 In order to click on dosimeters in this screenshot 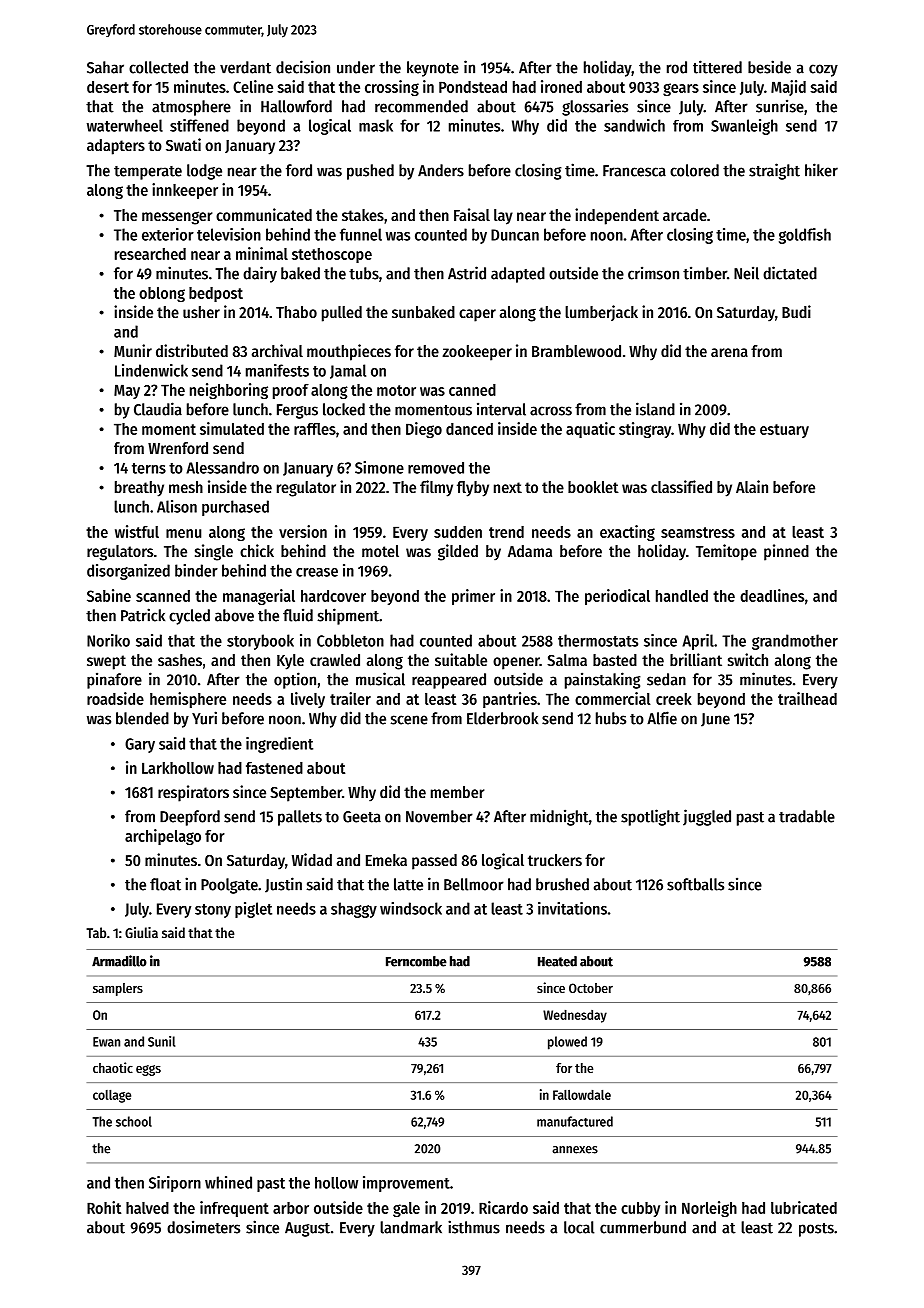, I will do `click(203, 1227)`.
